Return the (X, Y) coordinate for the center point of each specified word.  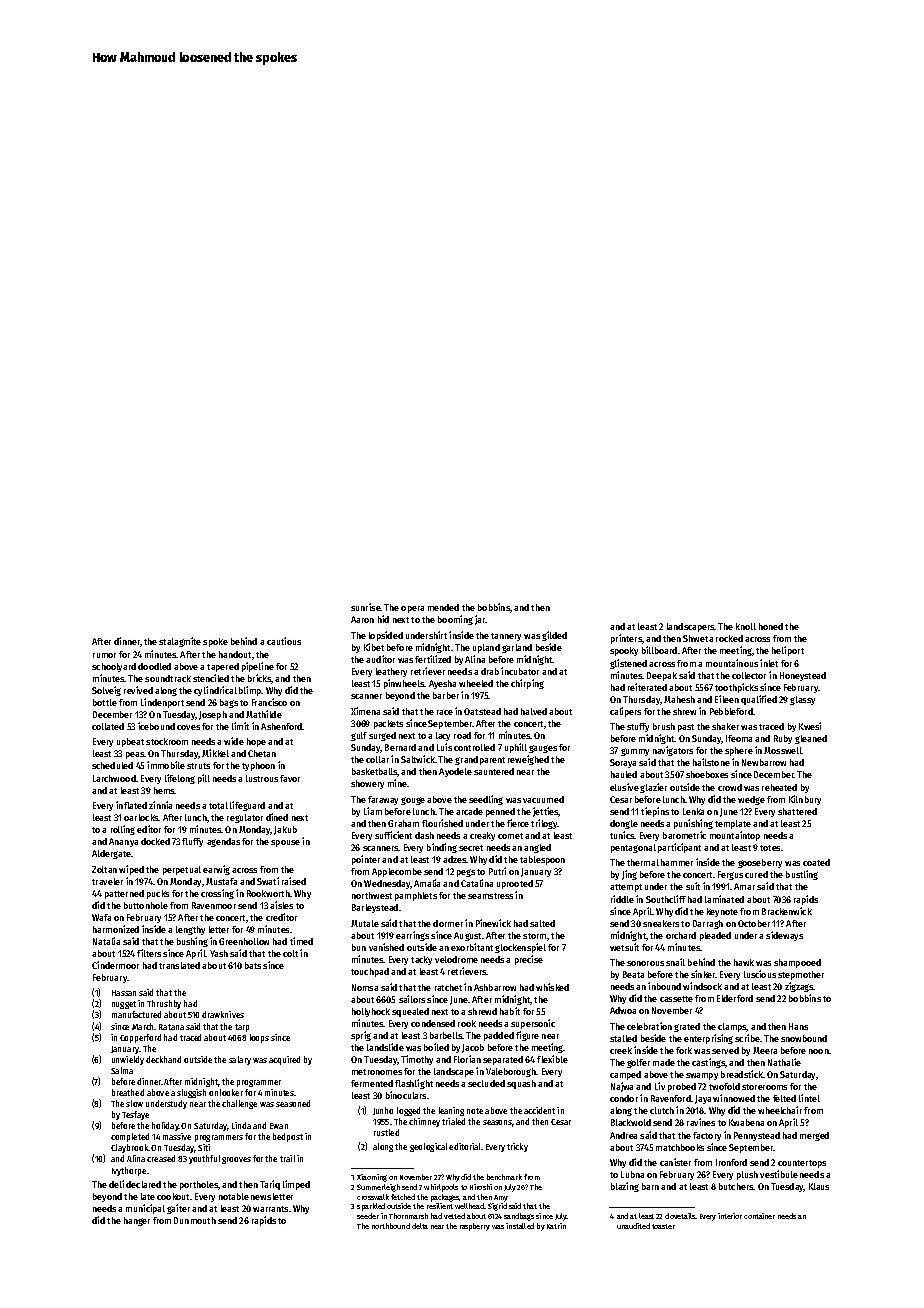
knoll (746, 626)
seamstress (490, 896)
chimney (424, 1122)
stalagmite (180, 642)
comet (510, 836)
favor (290, 778)
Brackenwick (787, 911)
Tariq (270, 1185)
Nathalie (784, 1062)
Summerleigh (378, 1188)
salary (240, 1060)
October (754, 923)
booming (455, 620)
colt (290, 953)
